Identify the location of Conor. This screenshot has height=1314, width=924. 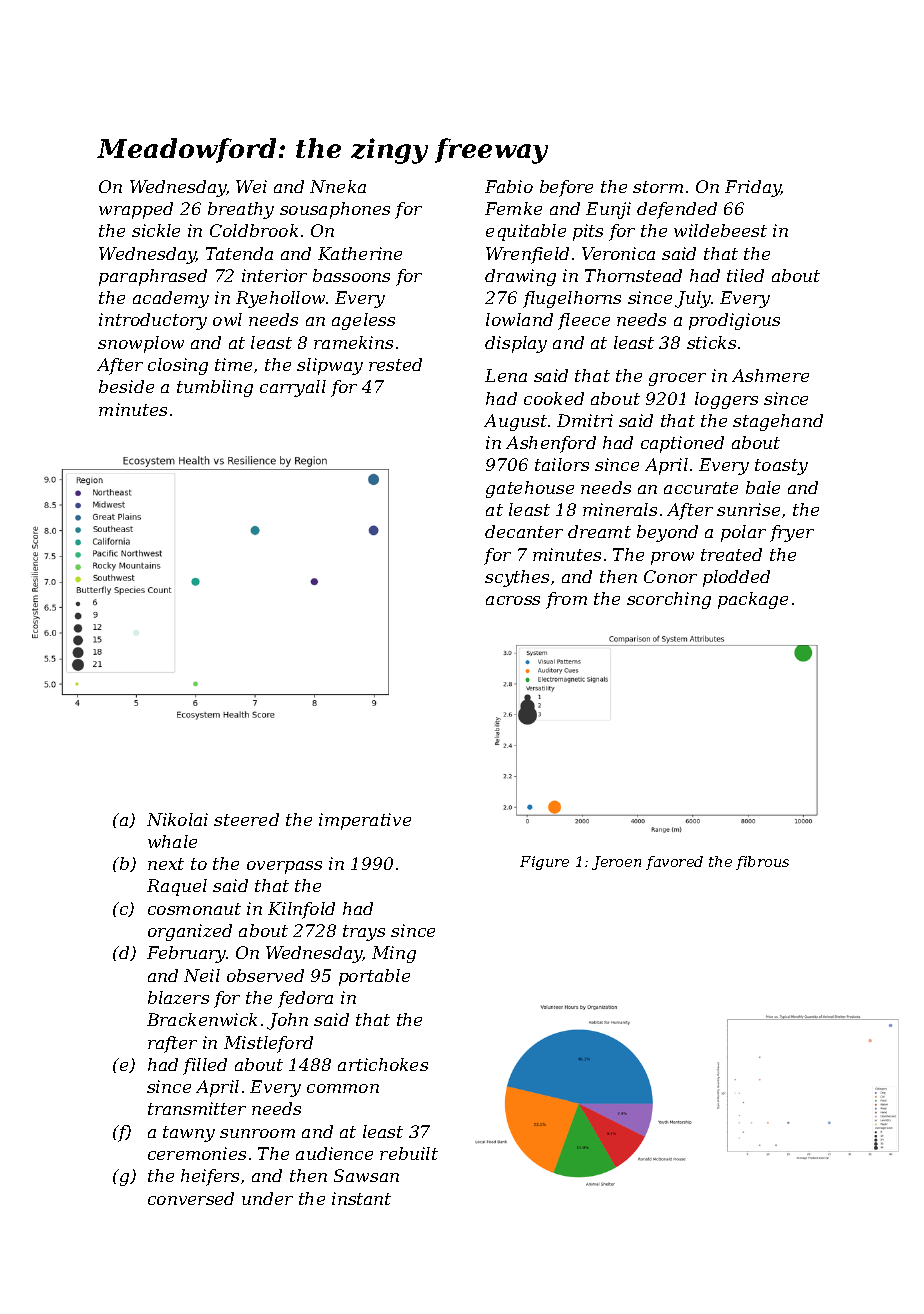
(670, 576).
